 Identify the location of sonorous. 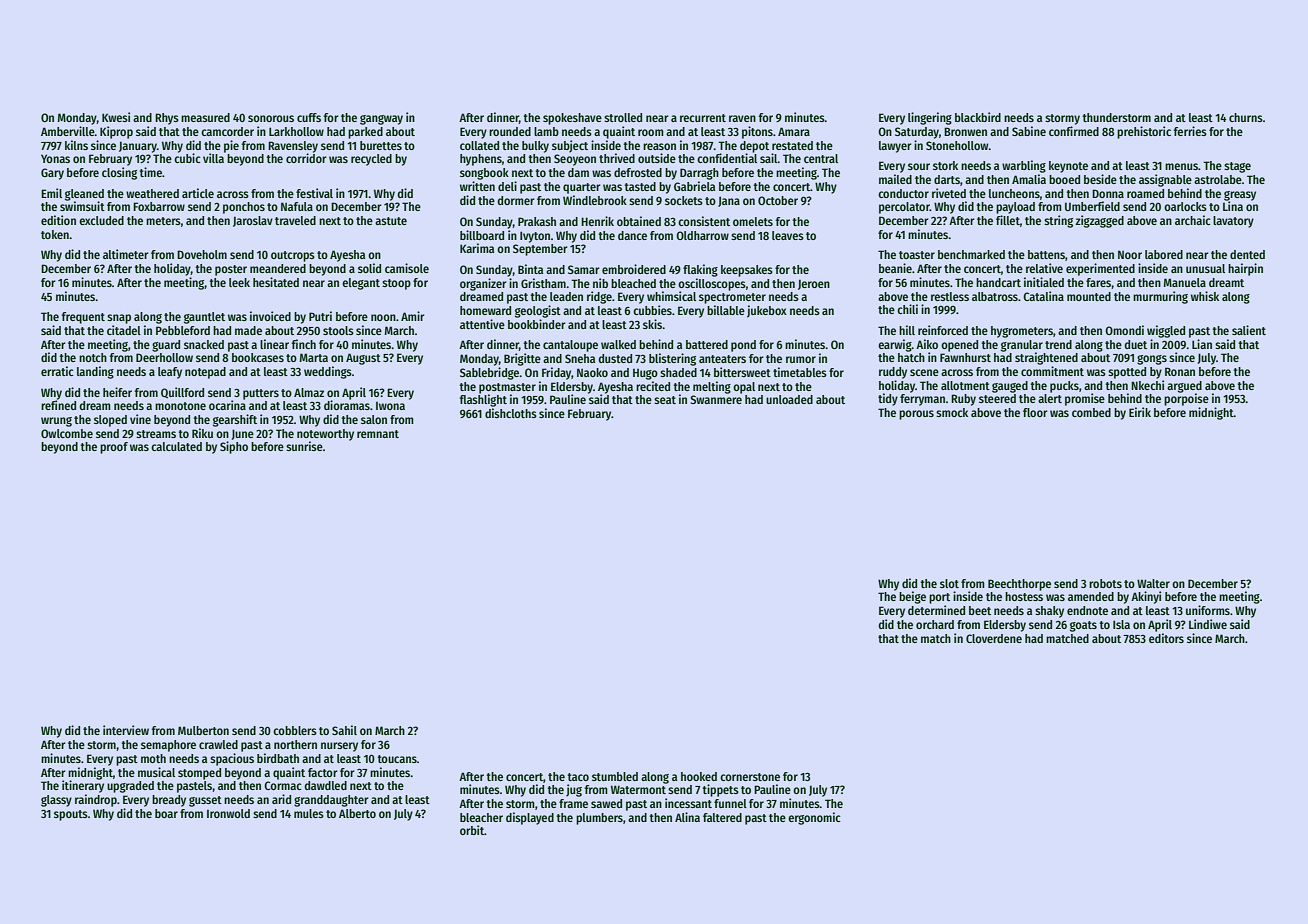
(271, 118).
